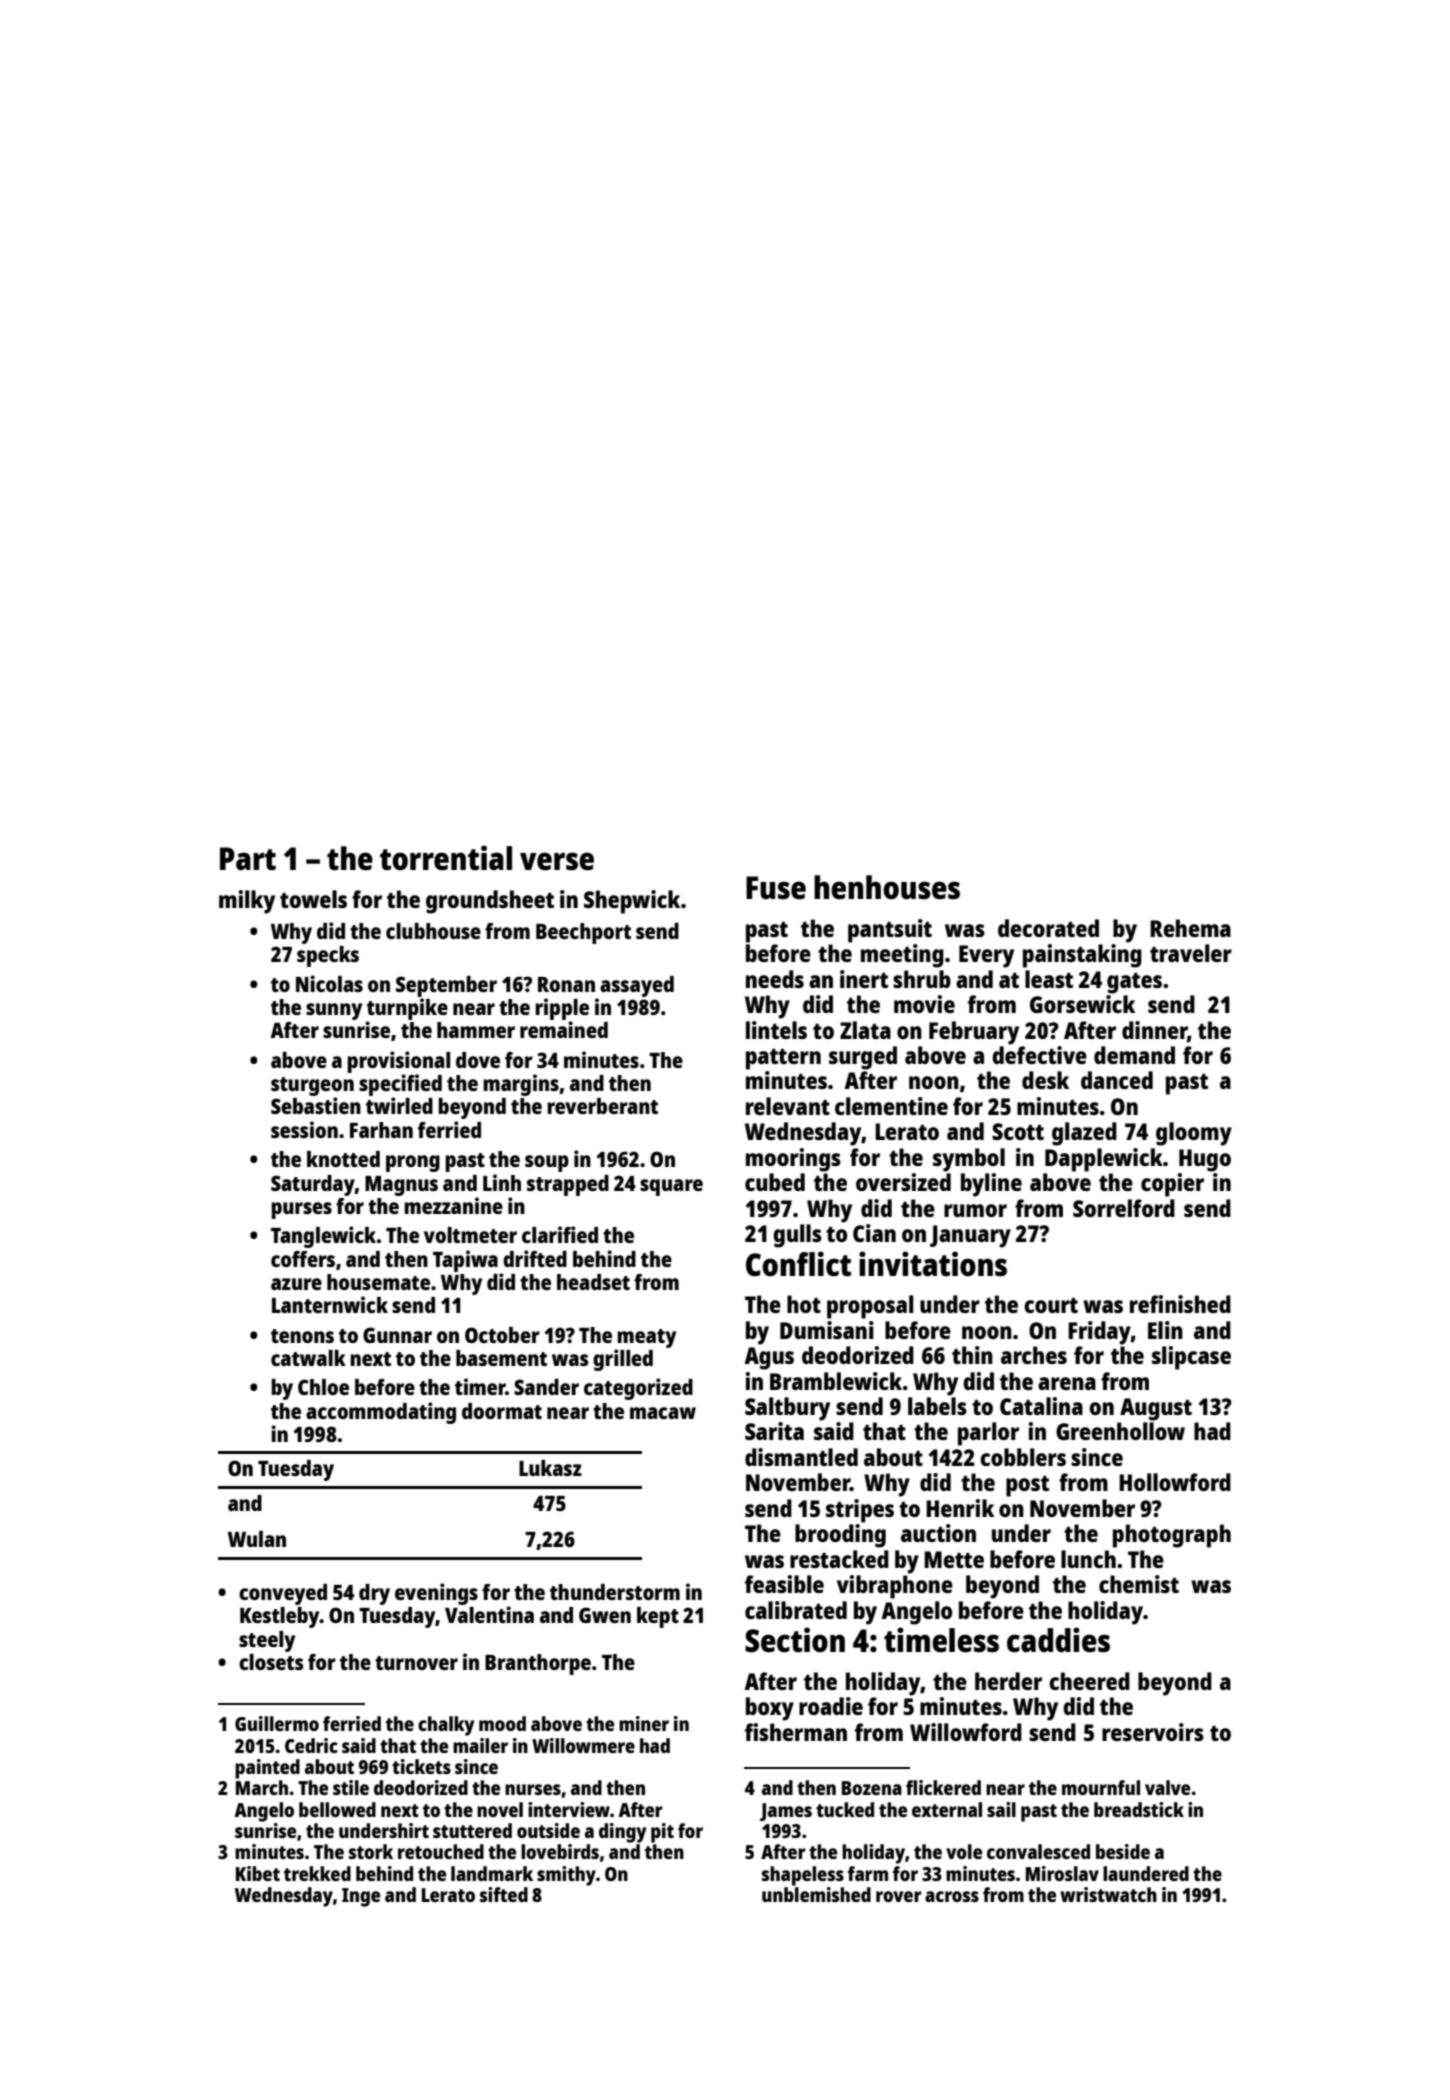  I want to click on reservoirs, so click(1153, 1732).
